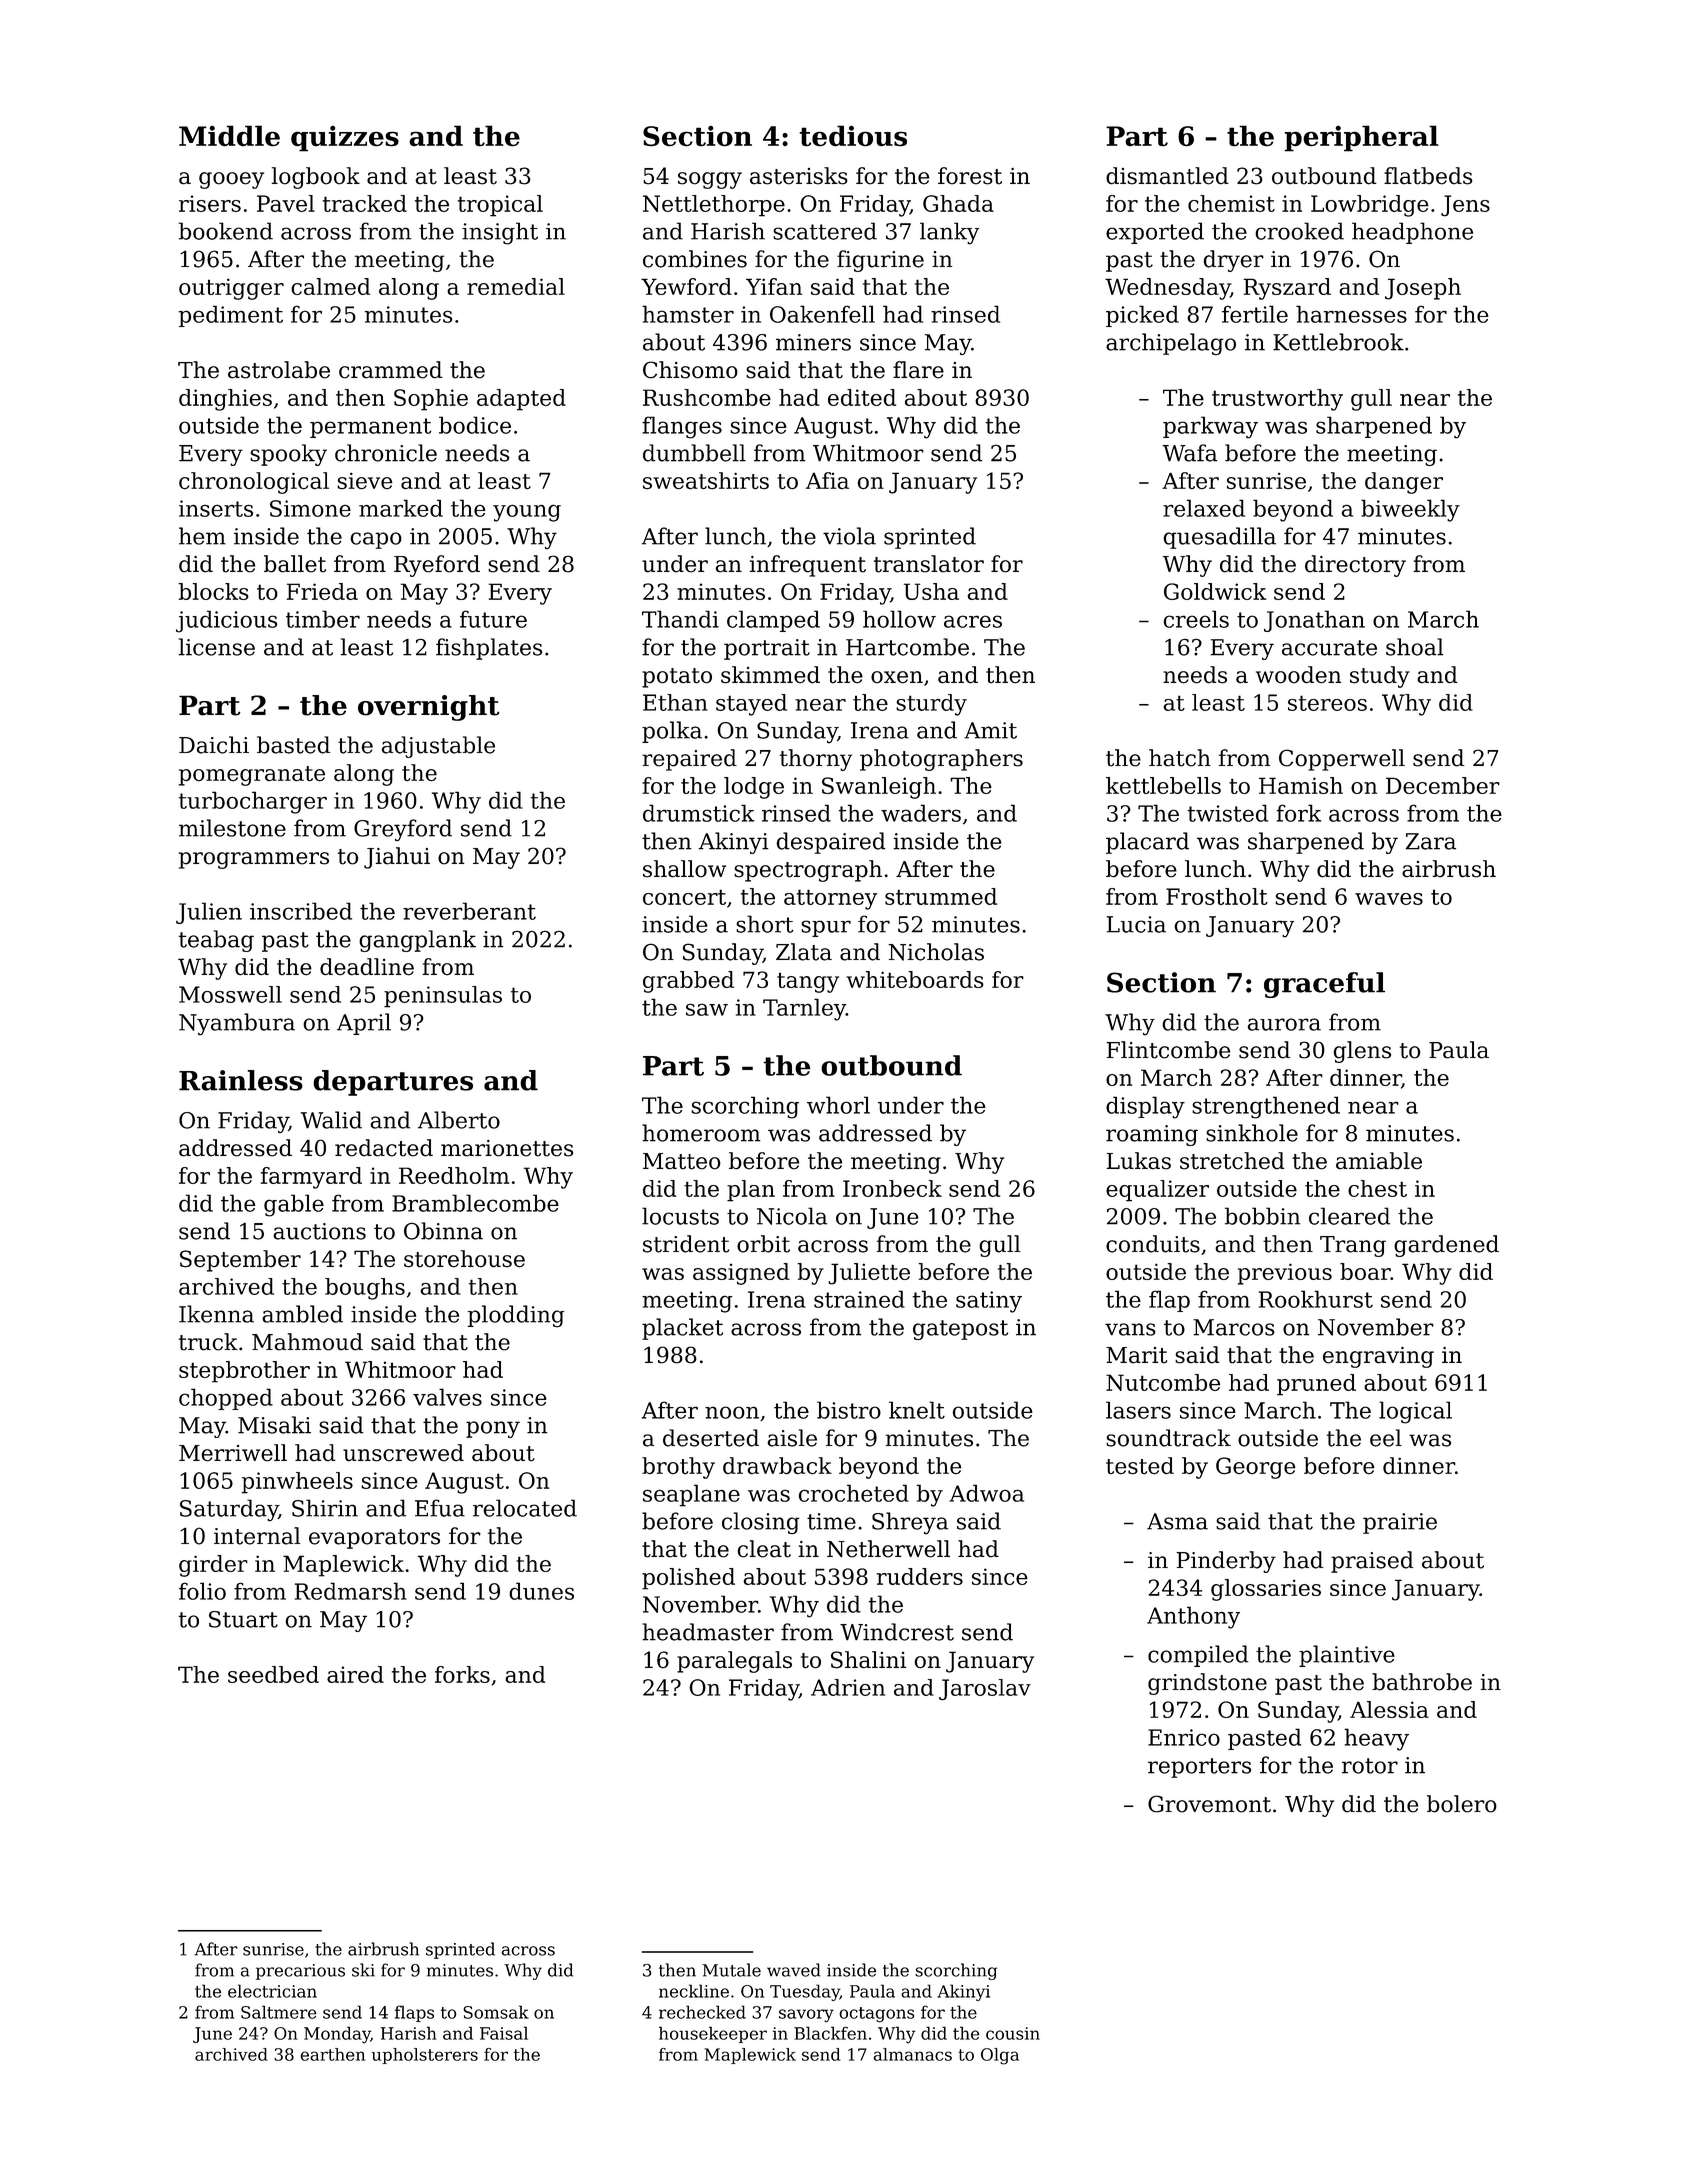  What do you see at coordinates (910, 1523) in the screenshot?
I see `Shreya` at bounding box center [910, 1523].
